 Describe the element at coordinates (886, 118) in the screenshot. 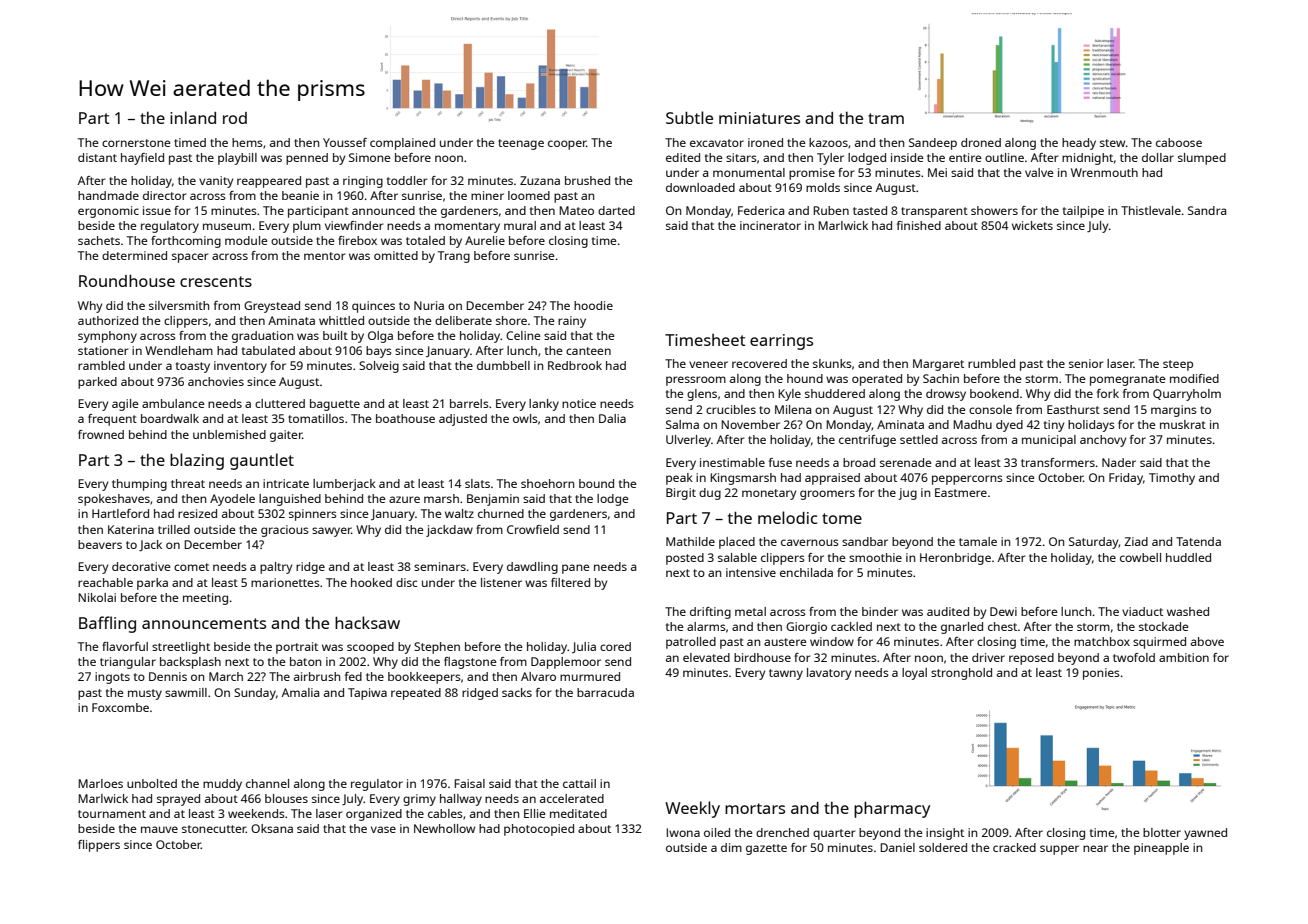

I see `tram` at that location.
